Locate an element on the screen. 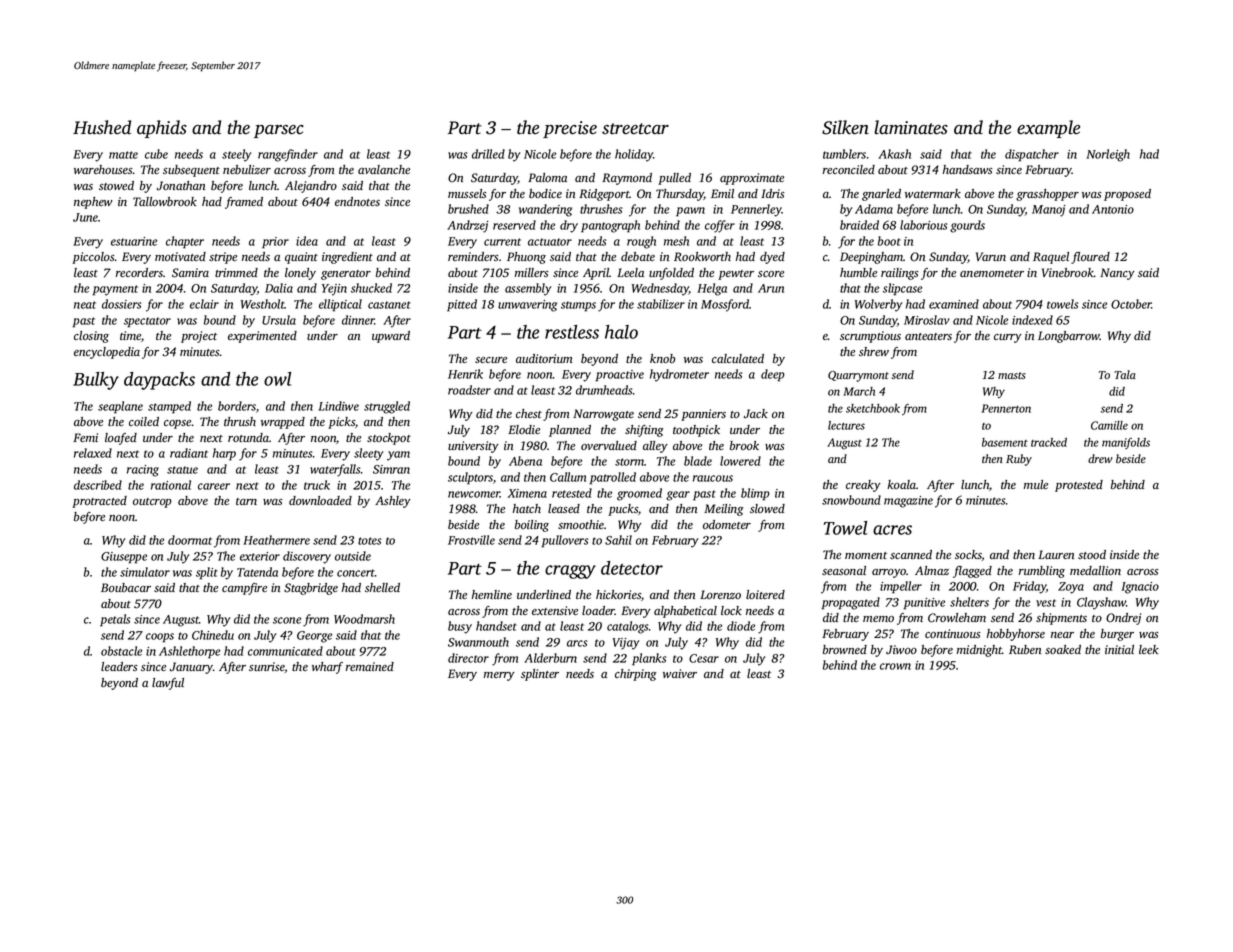 Image resolution: width=1233 pixels, height=952 pixels. parsec is located at coordinates (279, 131).
